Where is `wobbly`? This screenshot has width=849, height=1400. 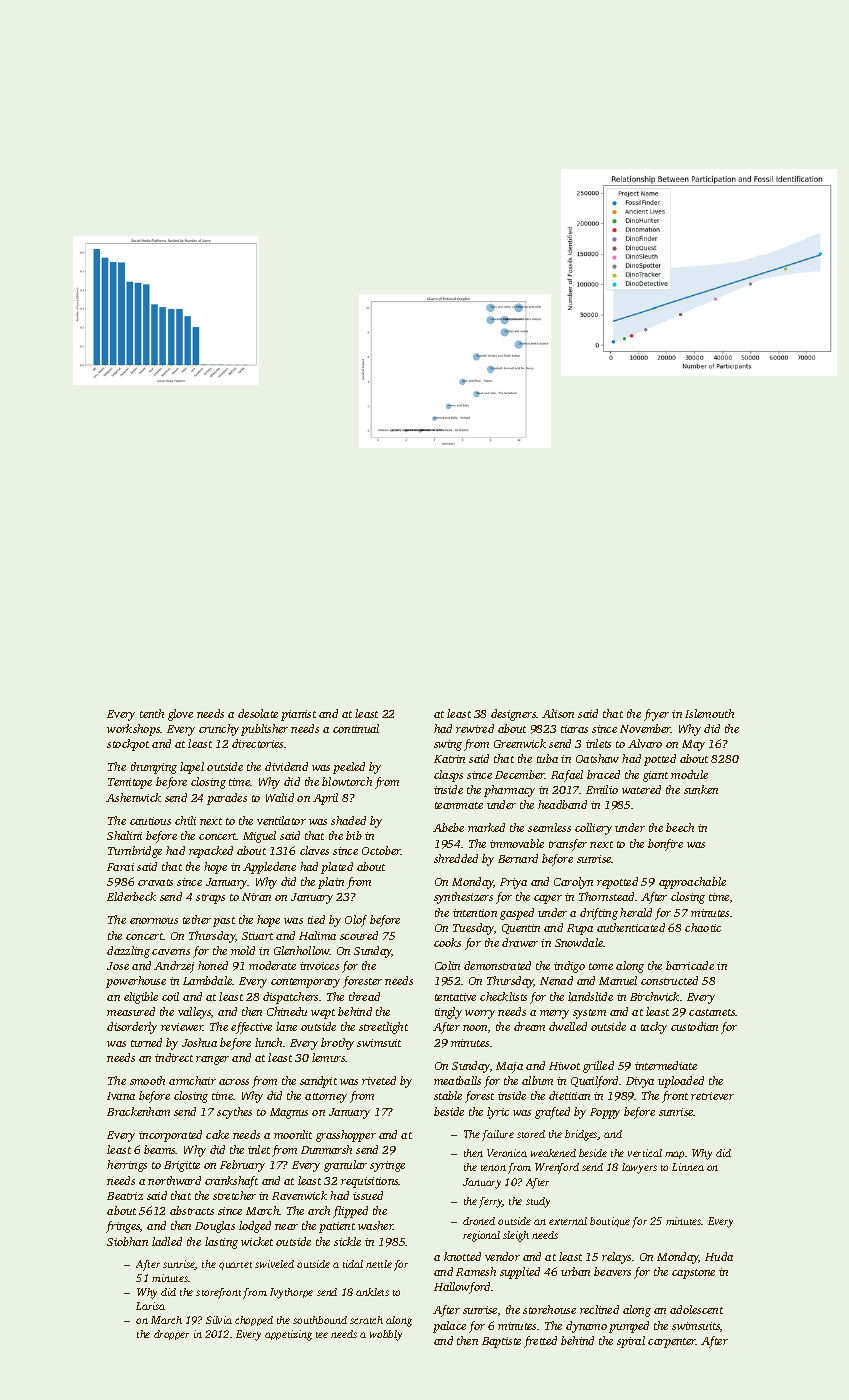
wobbly is located at coordinates (386, 1335).
